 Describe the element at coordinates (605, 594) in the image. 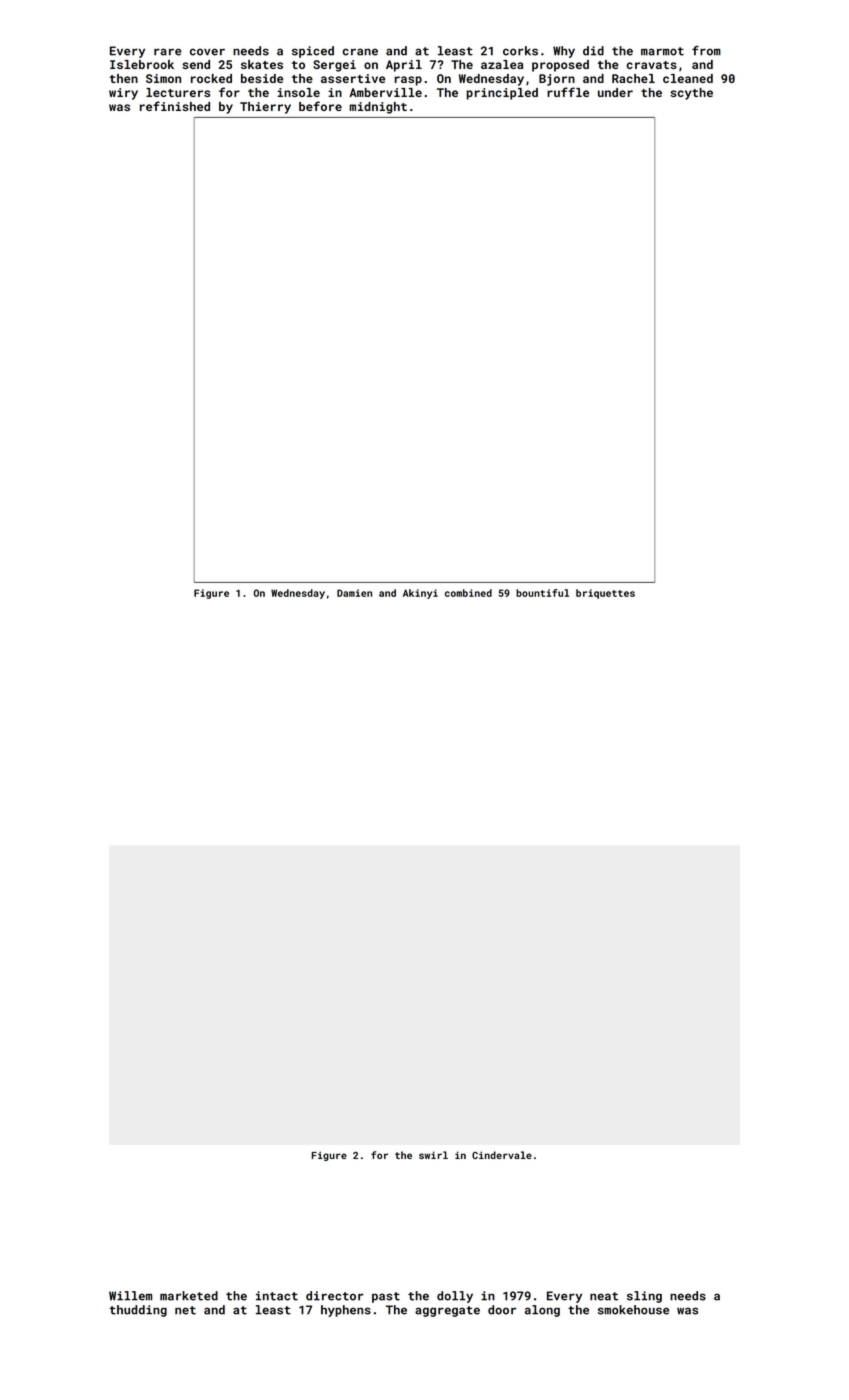

I see `briquettes` at that location.
